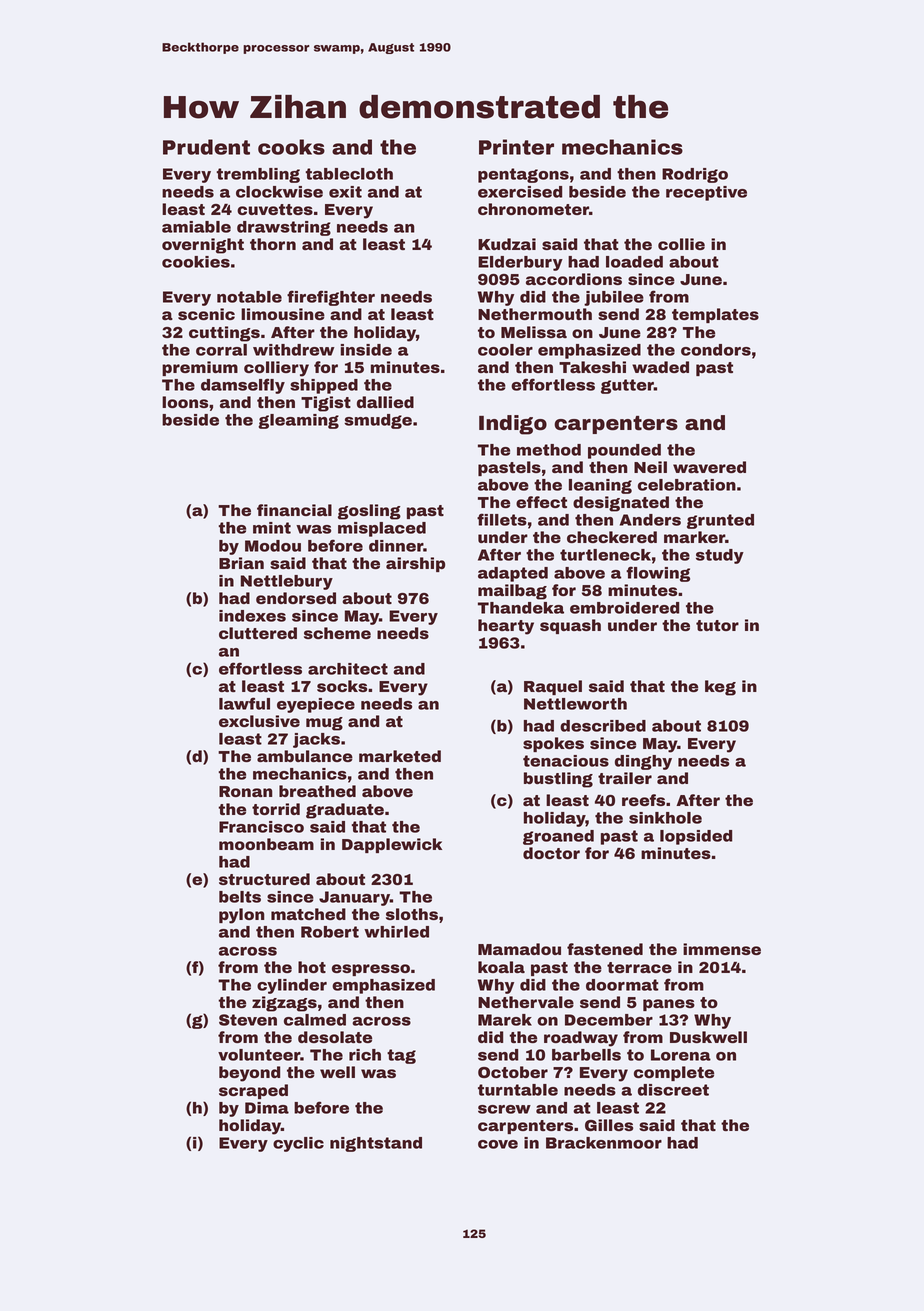  Describe the element at coordinates (244, 703) in the screenshot. I see `lawful` at that location.
